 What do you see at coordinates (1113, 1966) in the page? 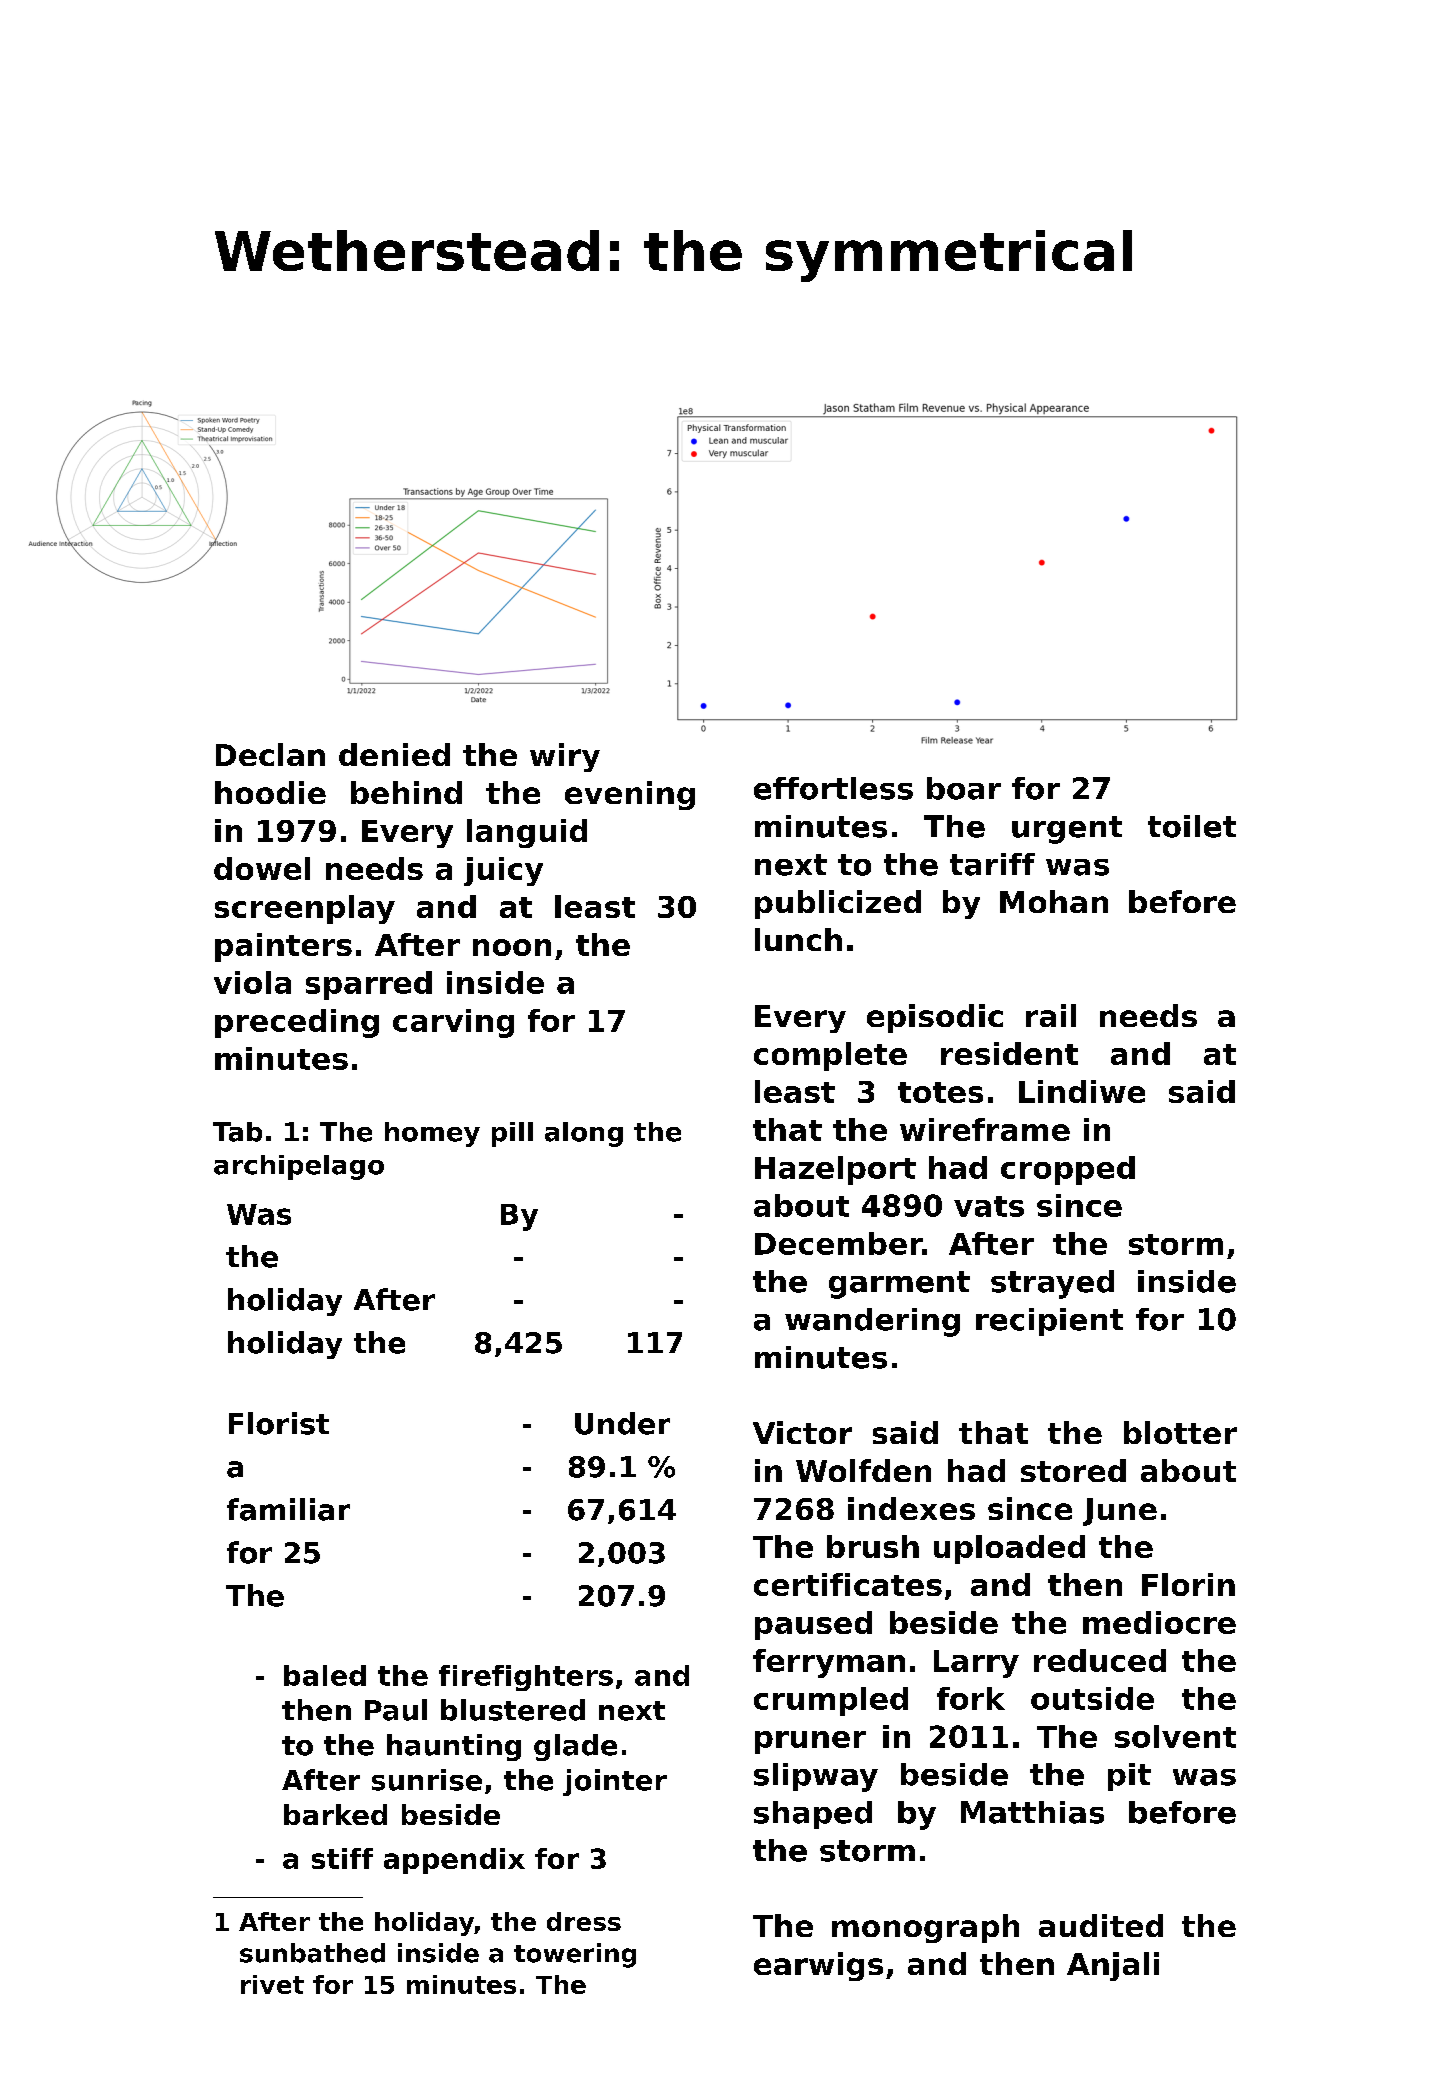
I see `Anjali` at bounding box center [1113, 1966].
